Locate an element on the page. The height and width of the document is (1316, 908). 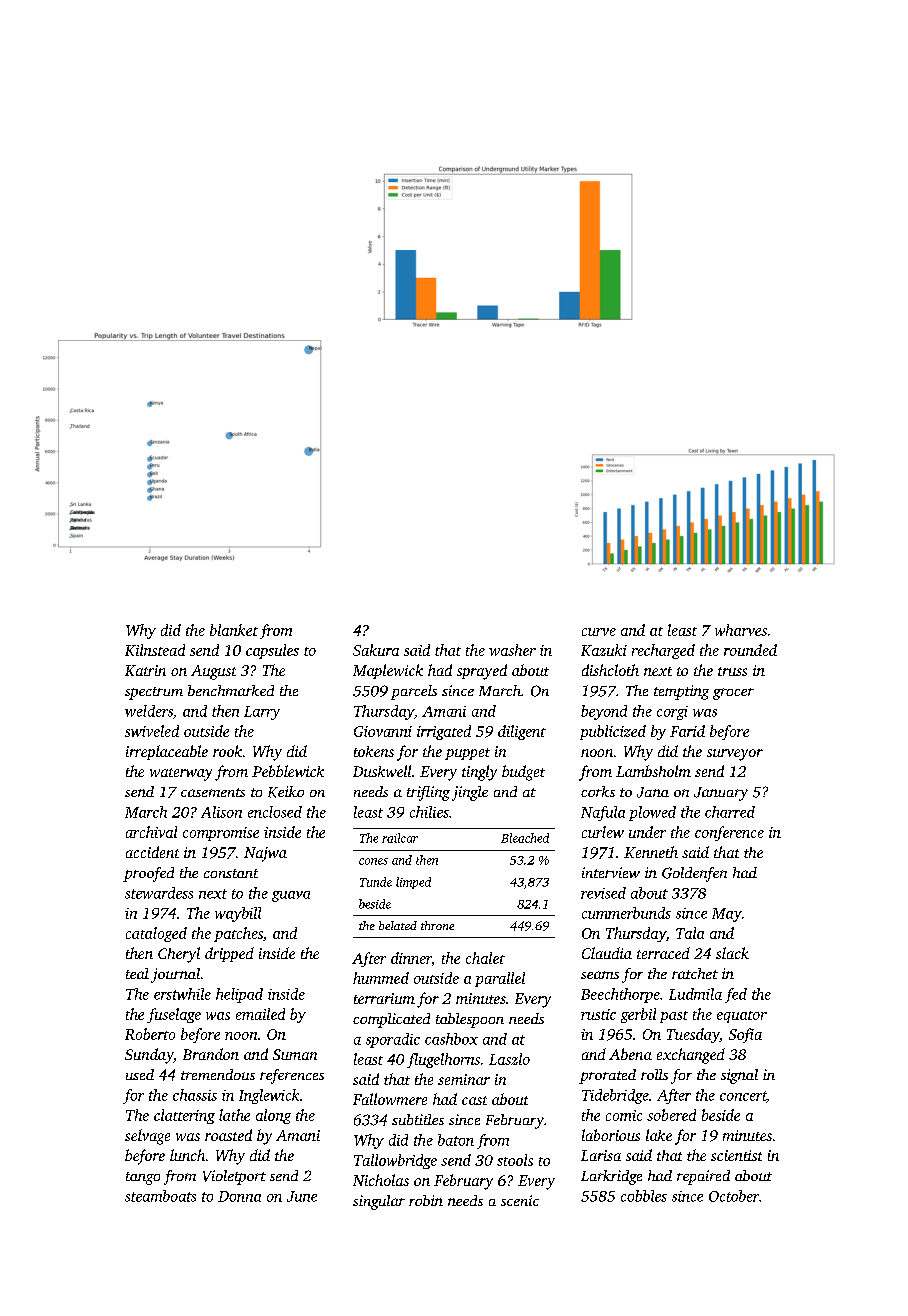
spectrum is located at coordinates (154, 693).
